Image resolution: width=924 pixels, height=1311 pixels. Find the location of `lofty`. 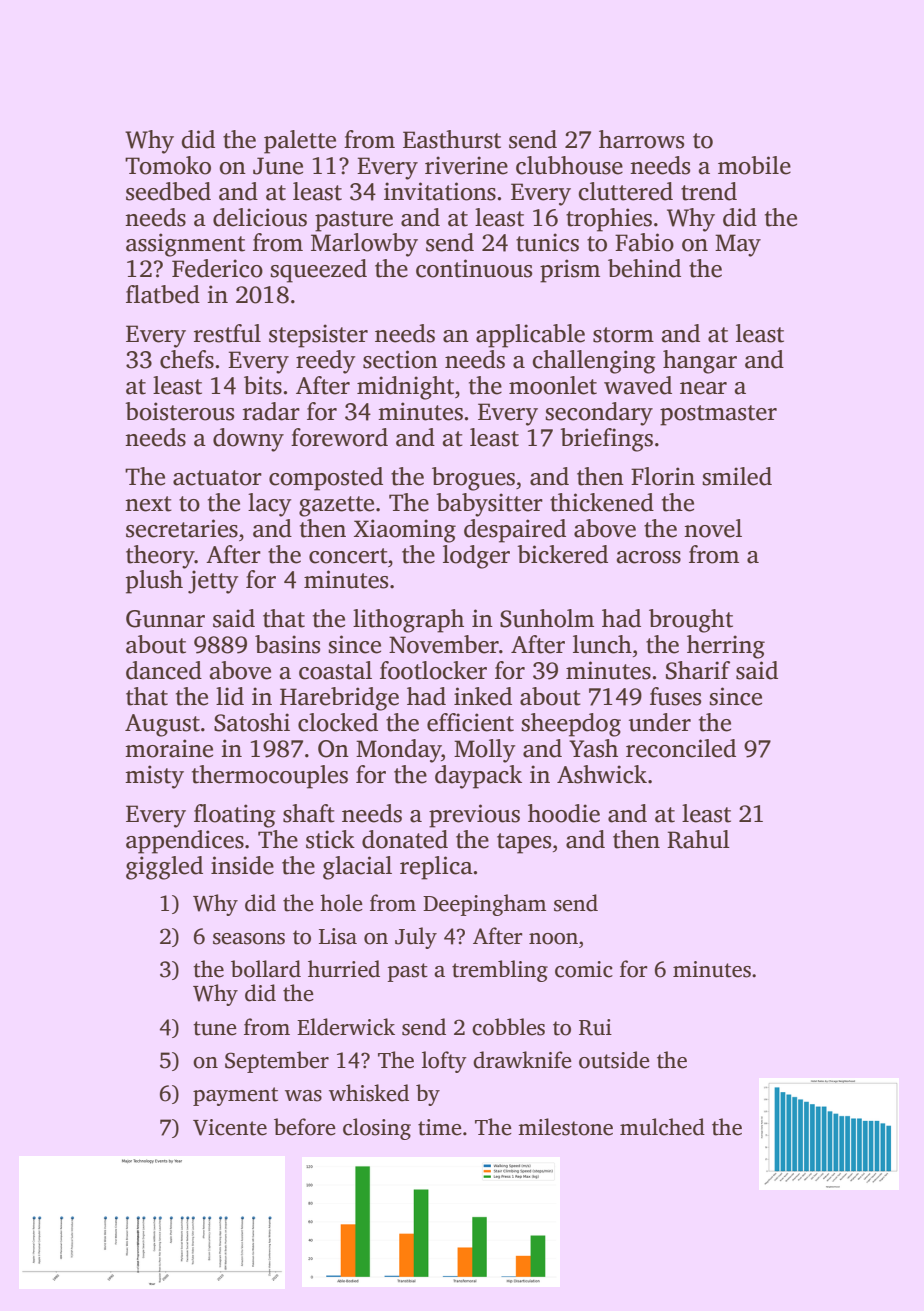

lofty is located at coordinates (444, 1062).
